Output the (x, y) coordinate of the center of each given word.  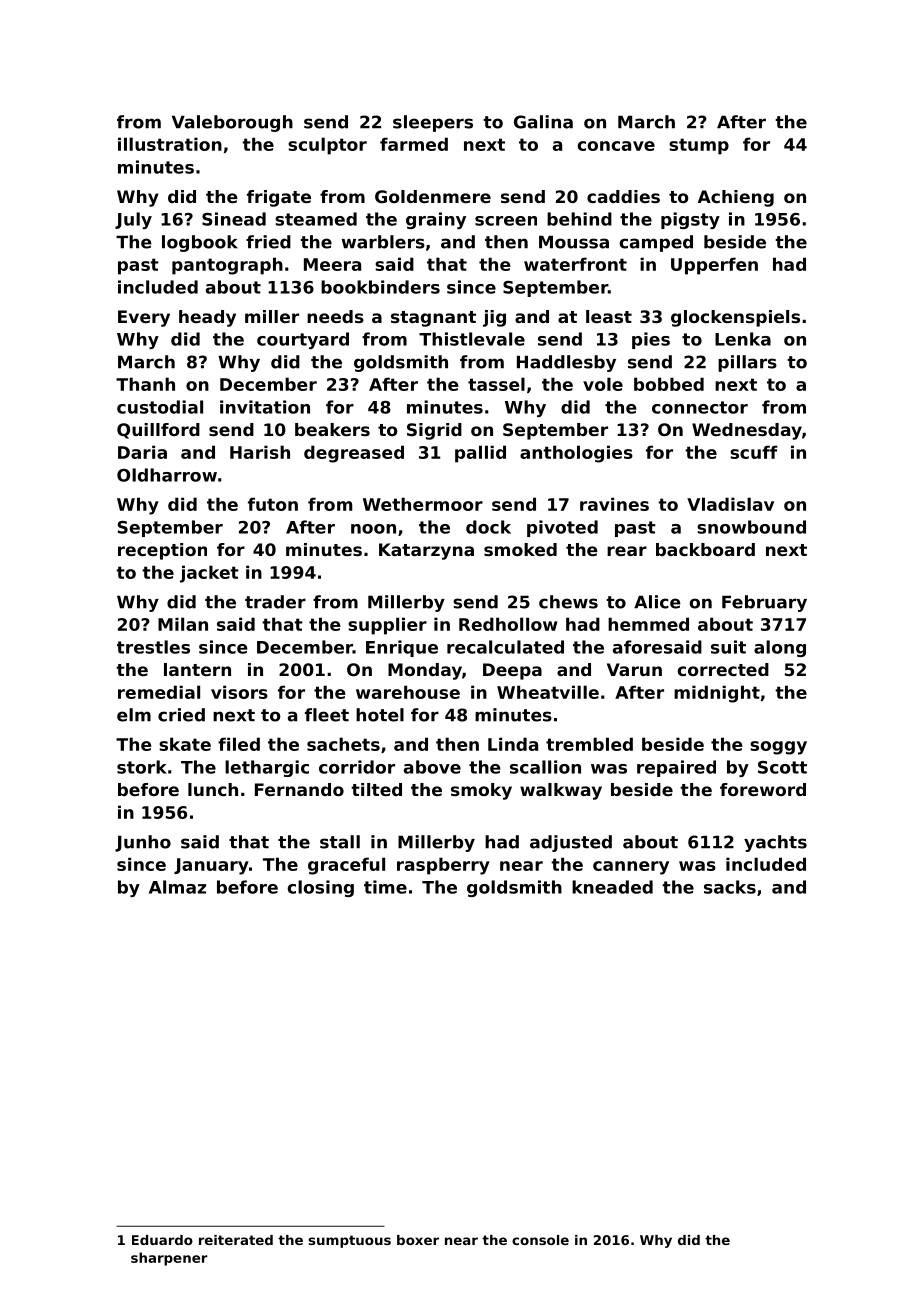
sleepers (433, 123)
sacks (730, 887)
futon (273, 504)
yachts (775, 843)
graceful (346, 866)
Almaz (177, 887)
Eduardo (162, 1240)
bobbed (669, 384)
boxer (418, 1240)
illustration (170, 144)
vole (603, 384)
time (385, 887)
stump (699, 146)
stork (142, 767)
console (540, 1240)
